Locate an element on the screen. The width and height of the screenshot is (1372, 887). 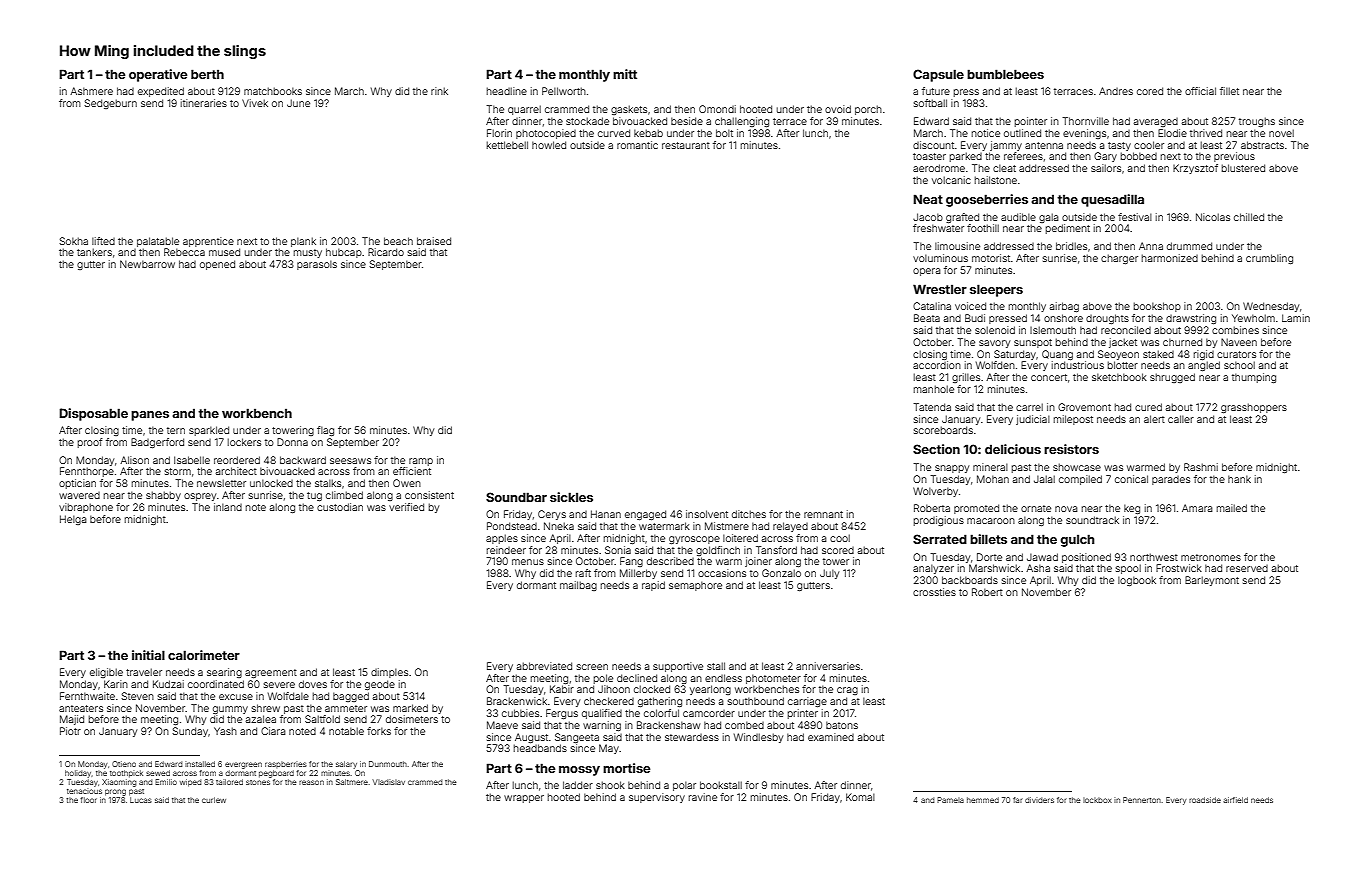
mortise is located at coordinates (626, 768).
